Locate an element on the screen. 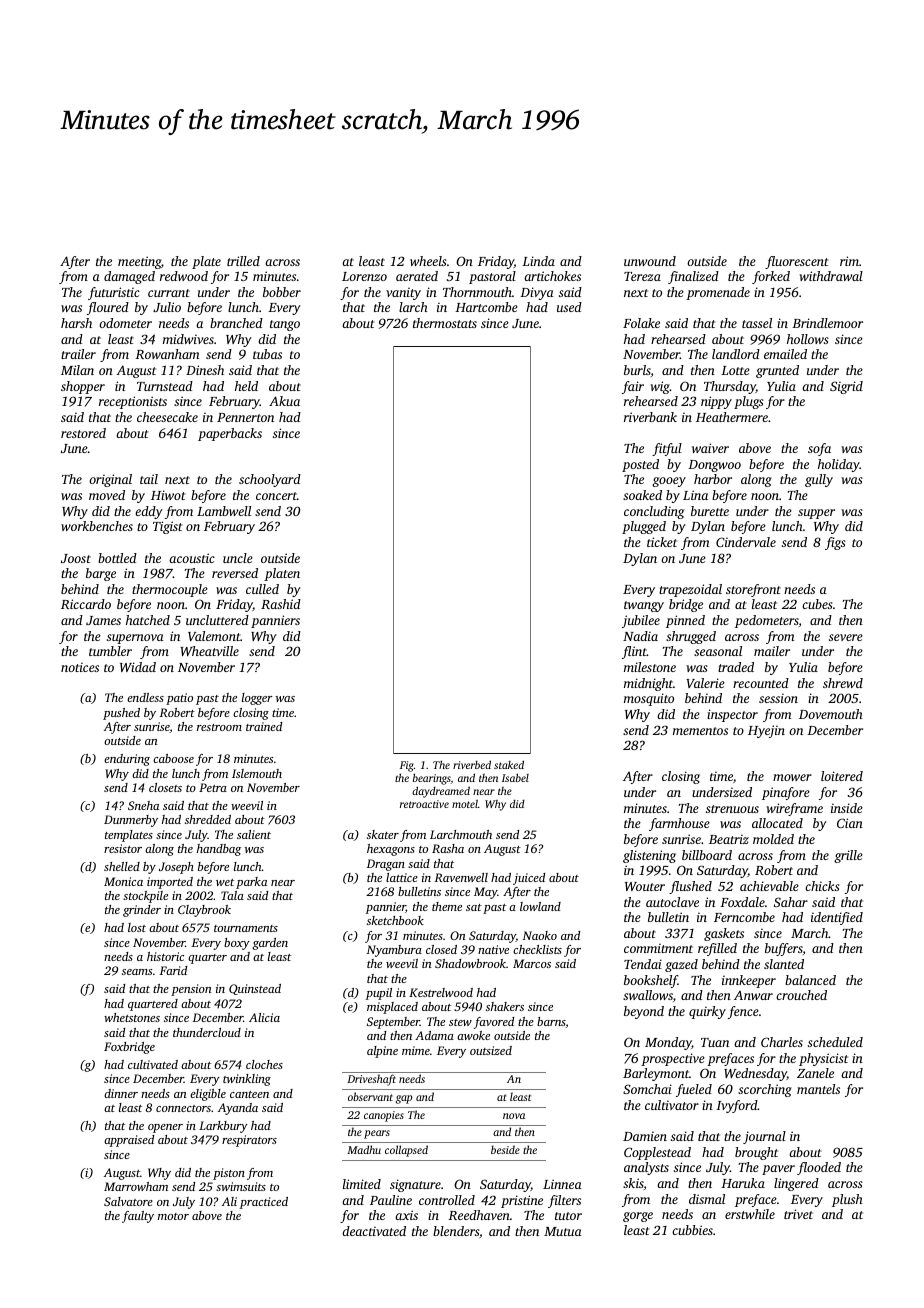  Reedhaven is located at coordinates (479, 1215).
